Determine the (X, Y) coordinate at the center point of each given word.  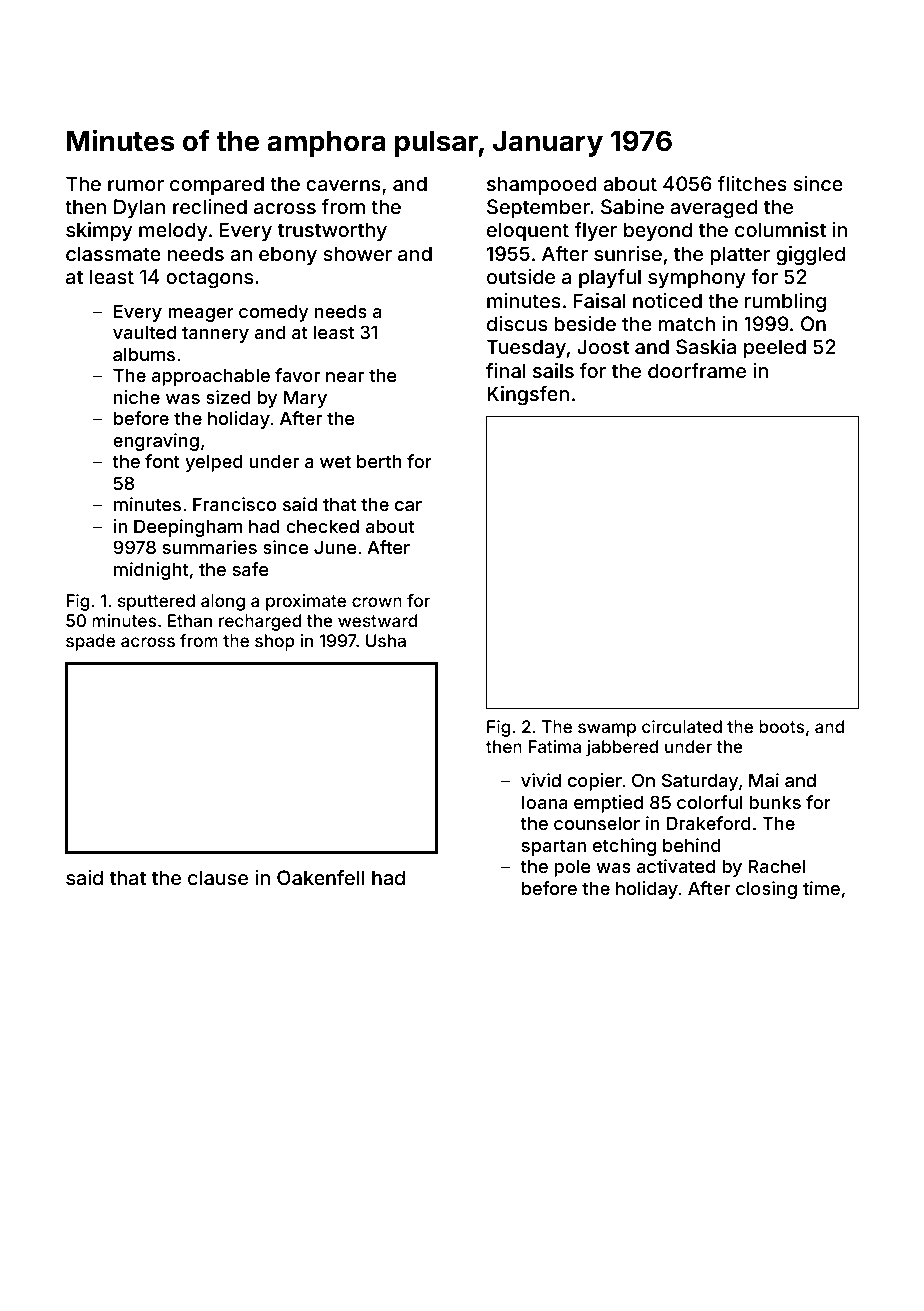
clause (218, 877)
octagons (209, 279)
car (408, 506)
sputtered (156, 602)
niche (137, 397)
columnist (780, 229)
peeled (775, 348)
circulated (682, 726)
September (538, 208)
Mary (305, 399)
